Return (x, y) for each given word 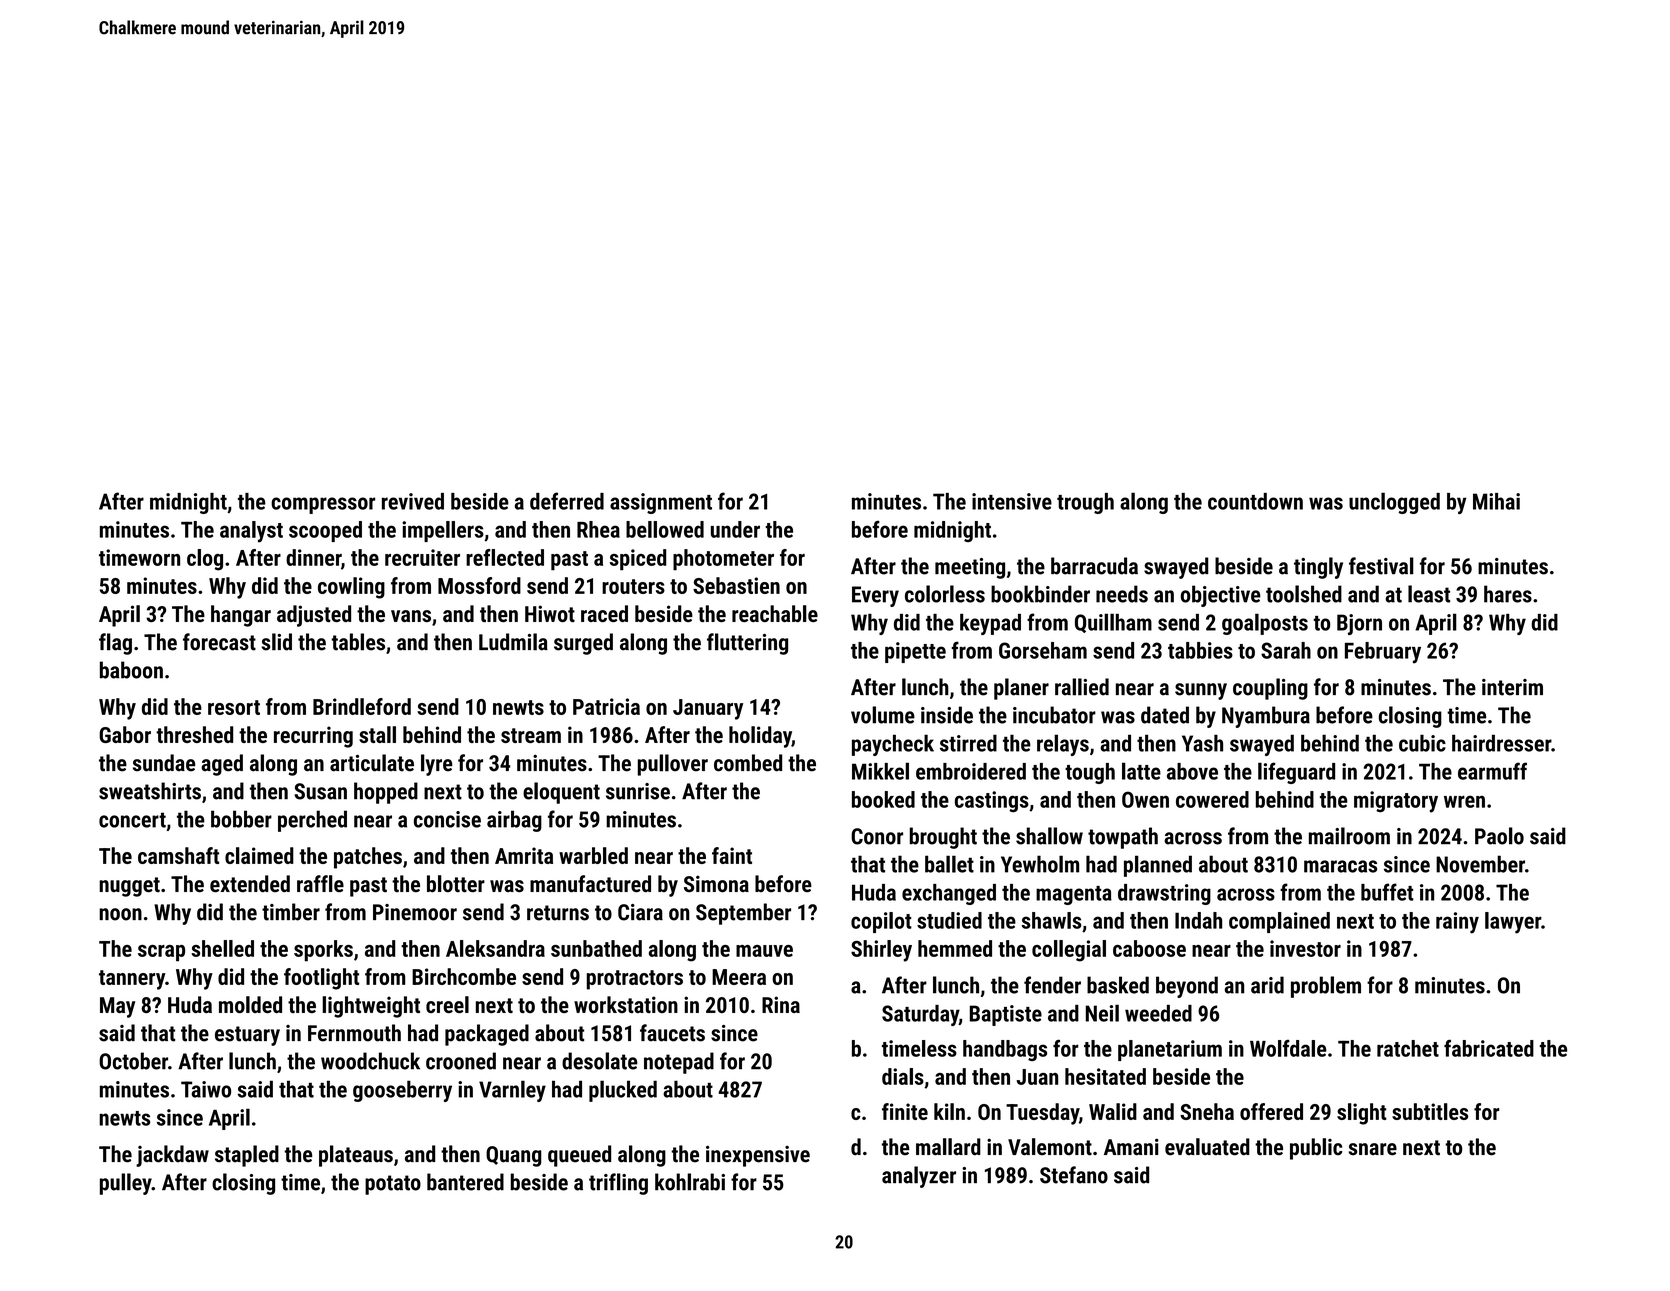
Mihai (1496, 501)
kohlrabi (690, 1182)
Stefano (1074, 1175)
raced (604, 613)
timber (291, 912)
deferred (567, 501)
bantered (465, 1182)
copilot (881, 922)
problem (1326, 987)
